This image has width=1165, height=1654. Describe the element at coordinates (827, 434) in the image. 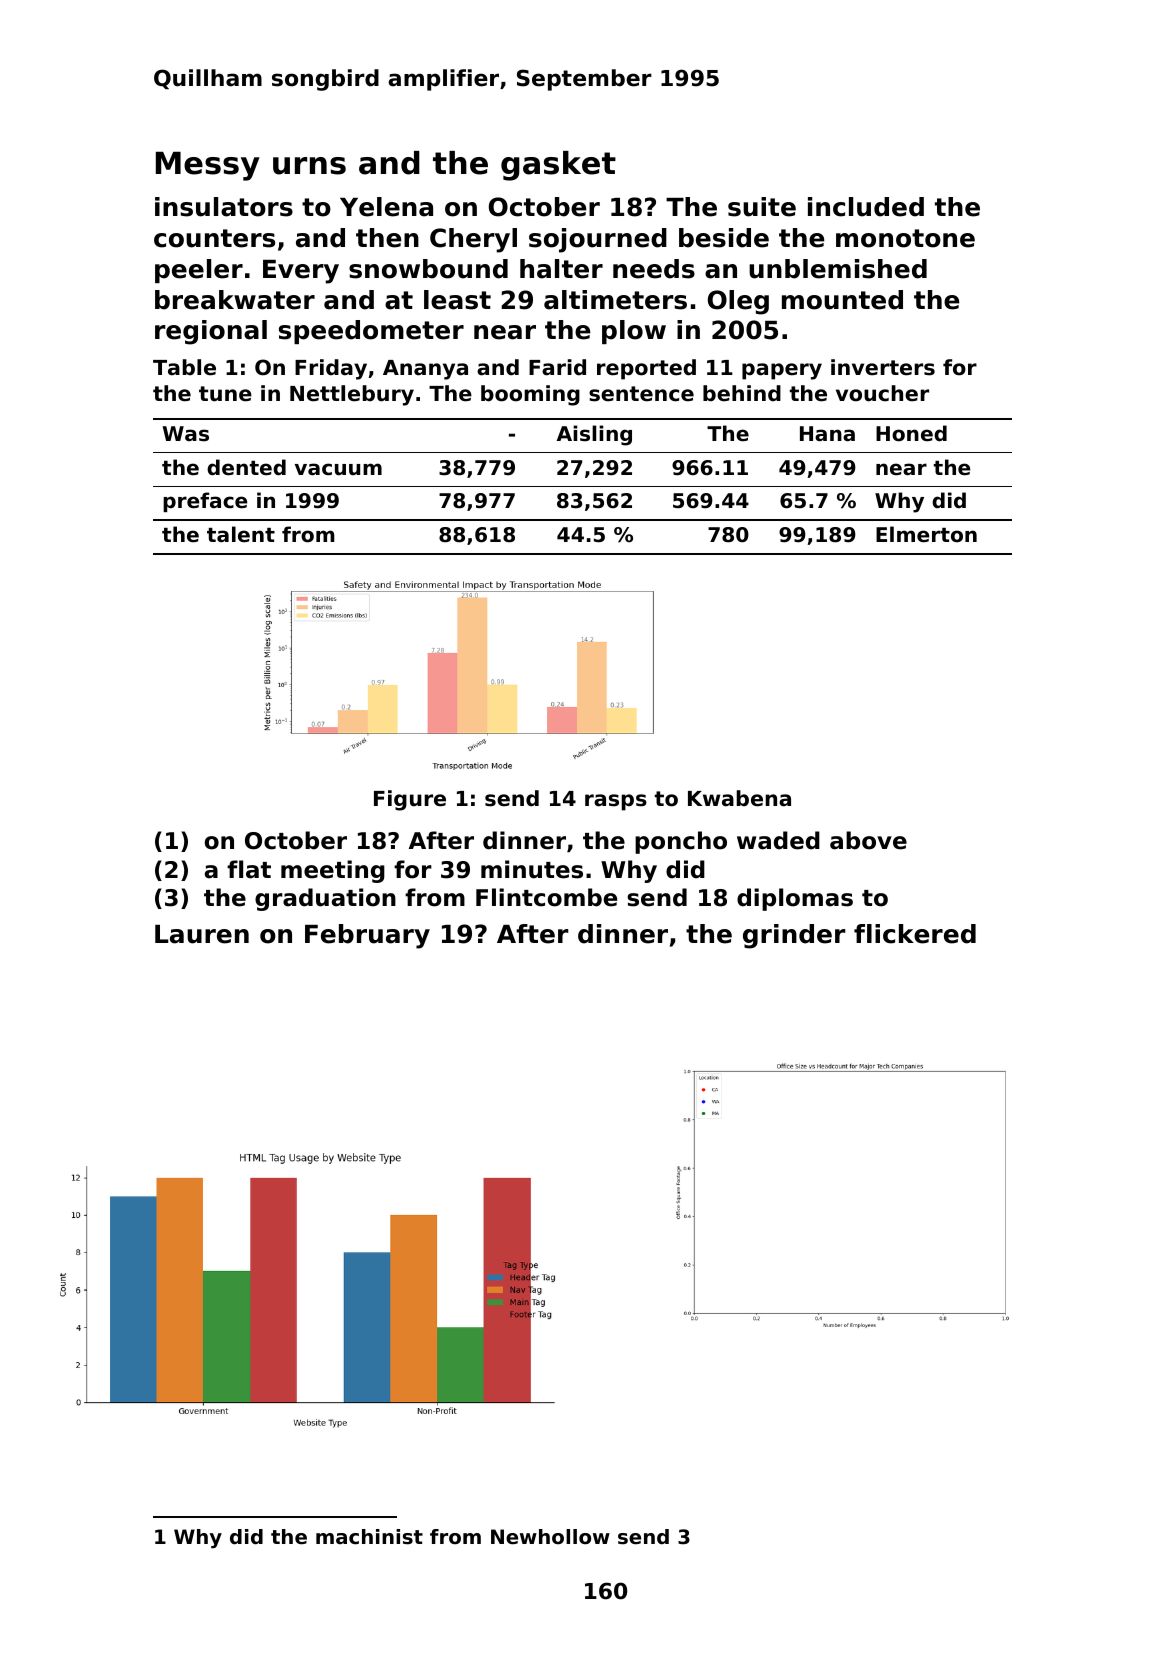

I see `Hana` at that location.
